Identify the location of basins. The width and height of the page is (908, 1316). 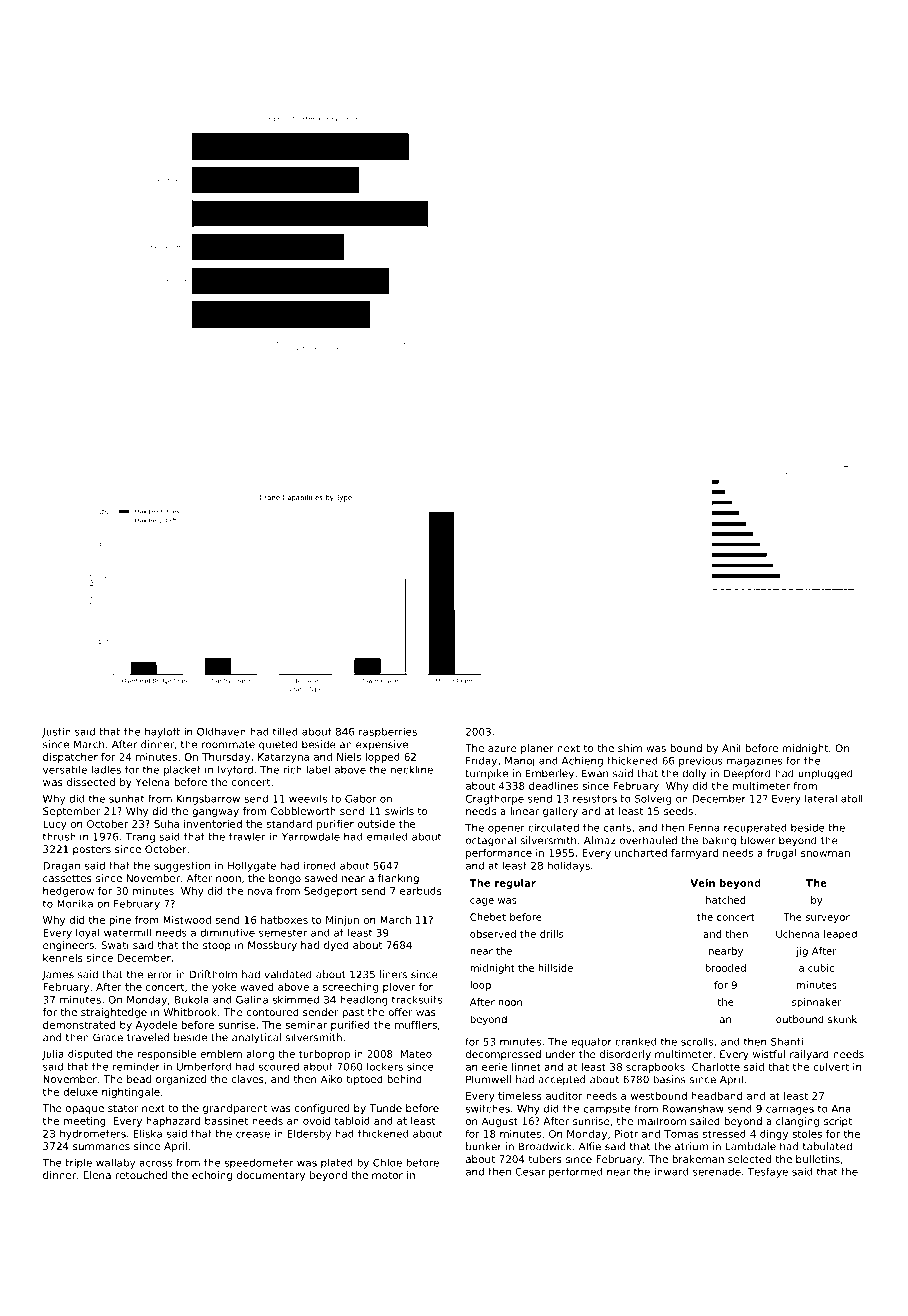
(669, 1079).
